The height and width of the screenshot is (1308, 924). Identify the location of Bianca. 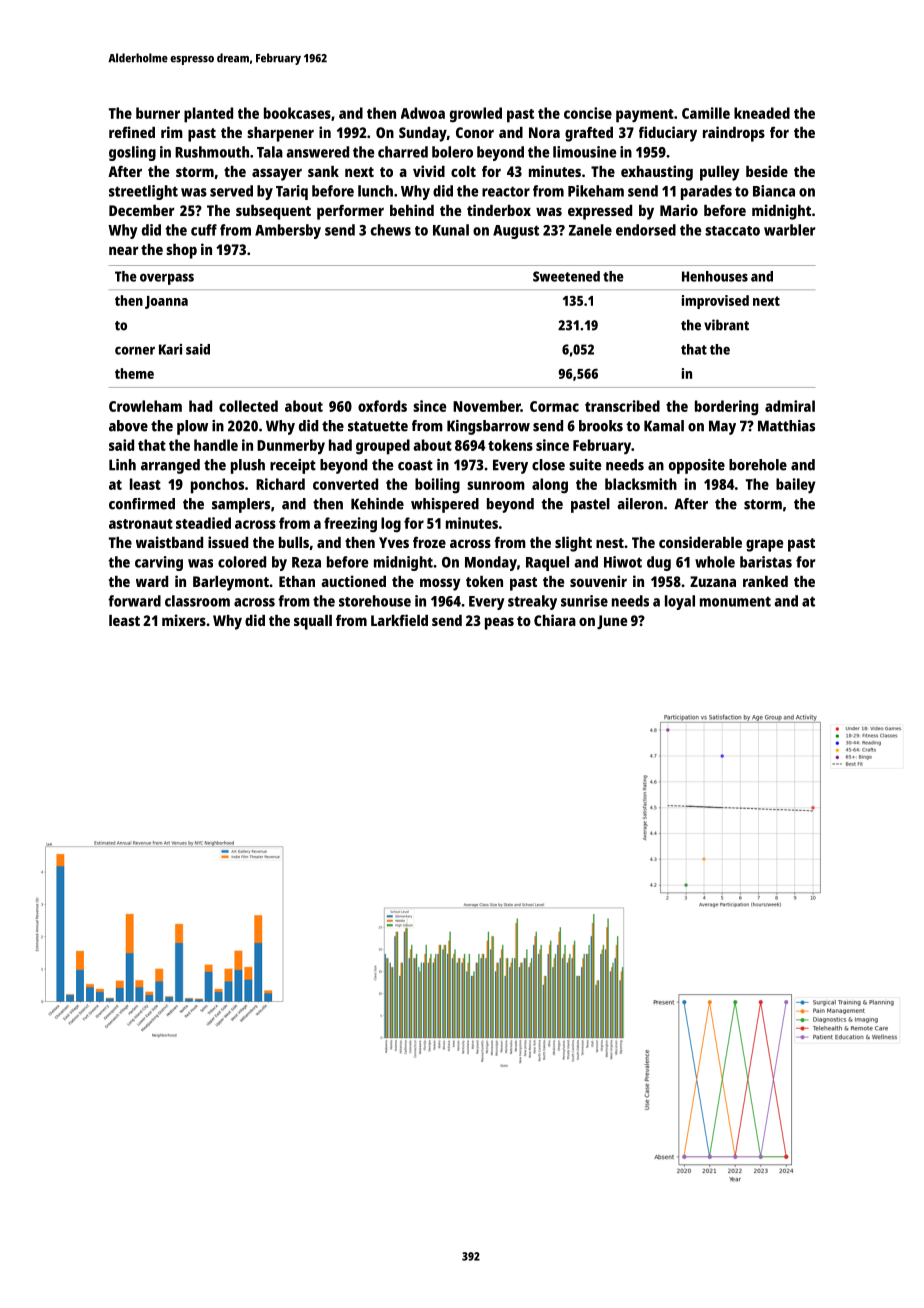
(774, 191).
